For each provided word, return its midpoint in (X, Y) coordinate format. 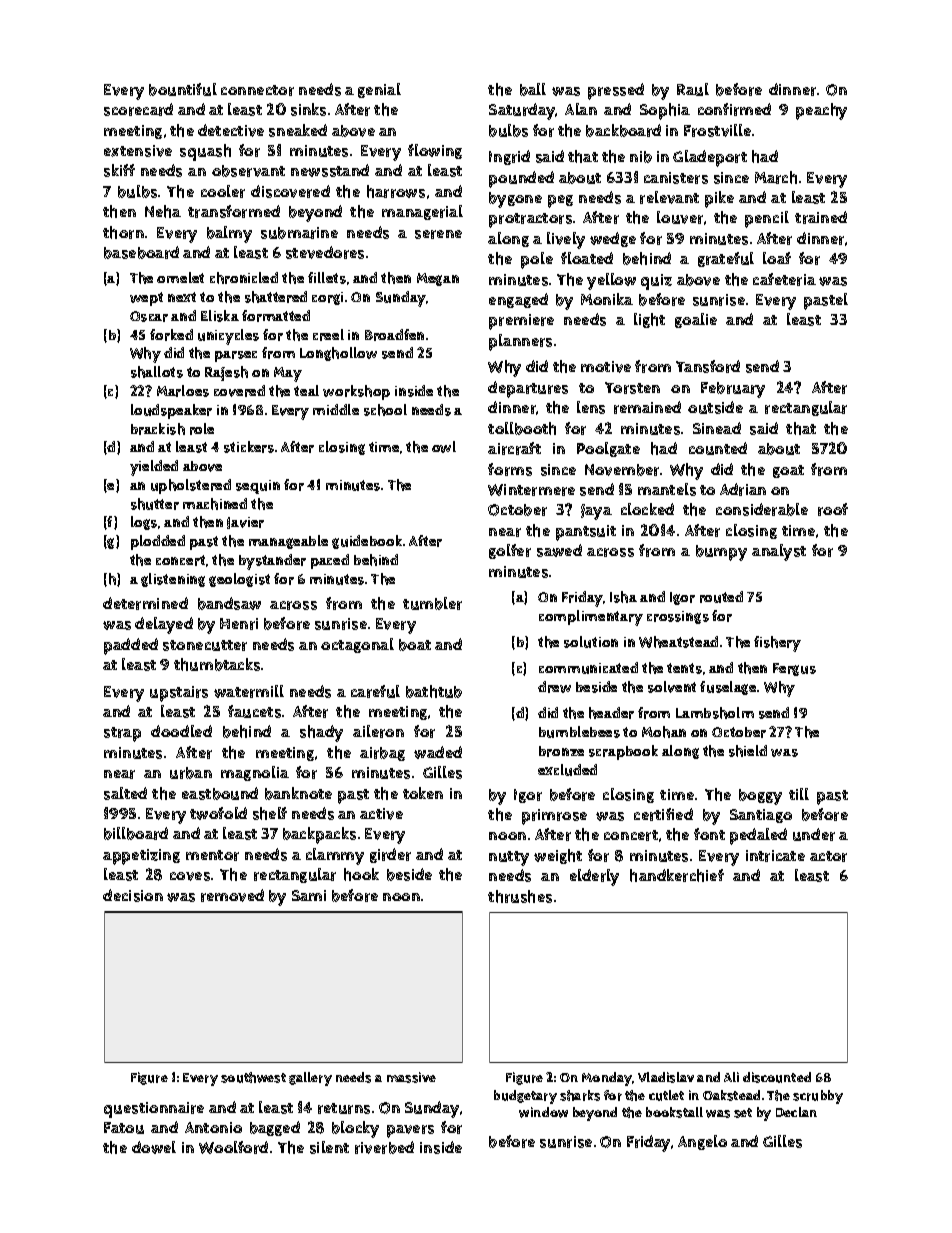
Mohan (664, 732)
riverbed (384, 1147)
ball (533, 89)
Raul (693, 89)
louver (680, 217)
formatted (276, 316)
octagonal (357, 645)
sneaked (298, 130)
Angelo (702, 1142)
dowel (154, 1147)
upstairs (179, 694)
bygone (515, 200)
